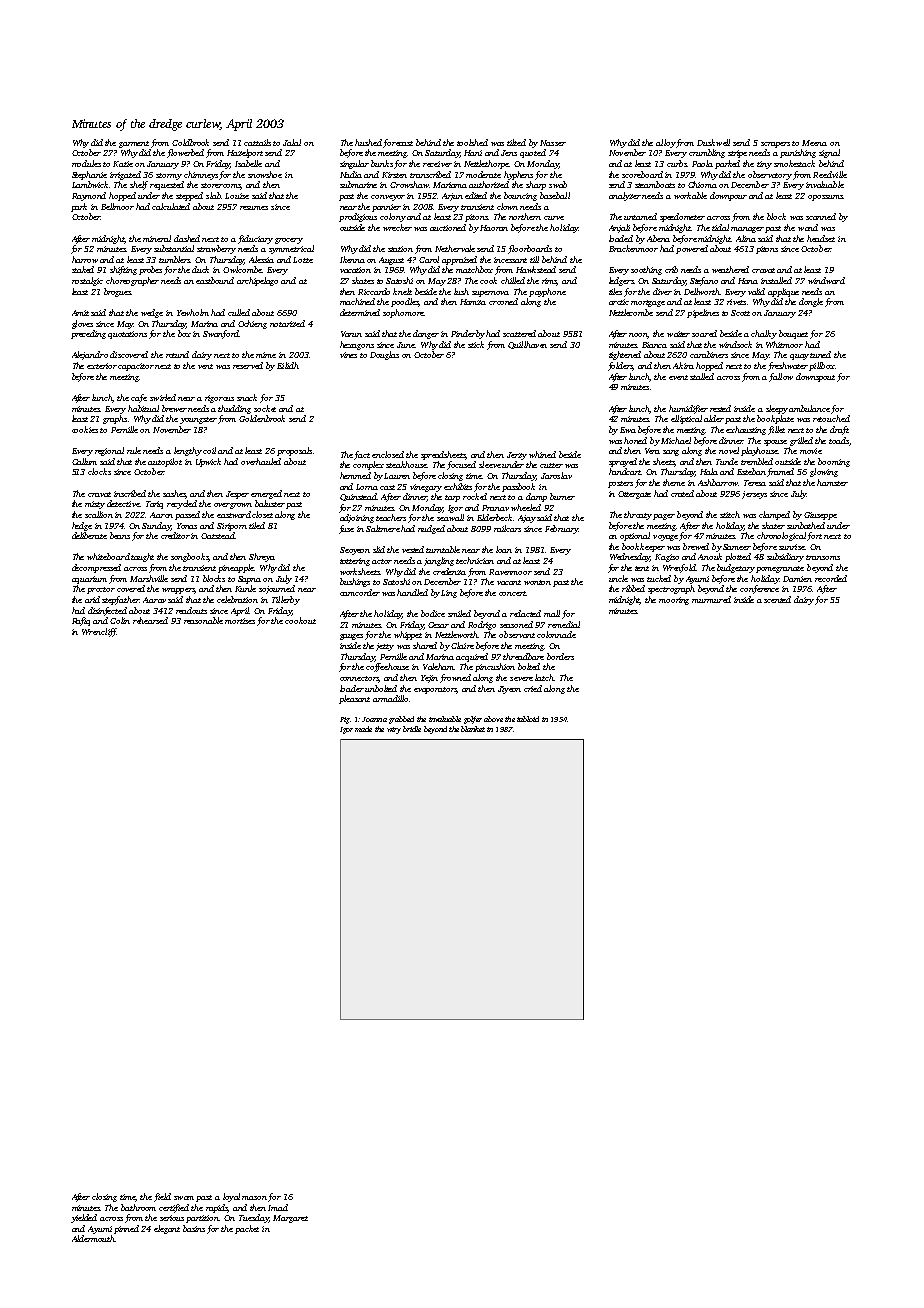  Describe the element at coordinates (671, 453) in the image. I see `sang` at that location.
